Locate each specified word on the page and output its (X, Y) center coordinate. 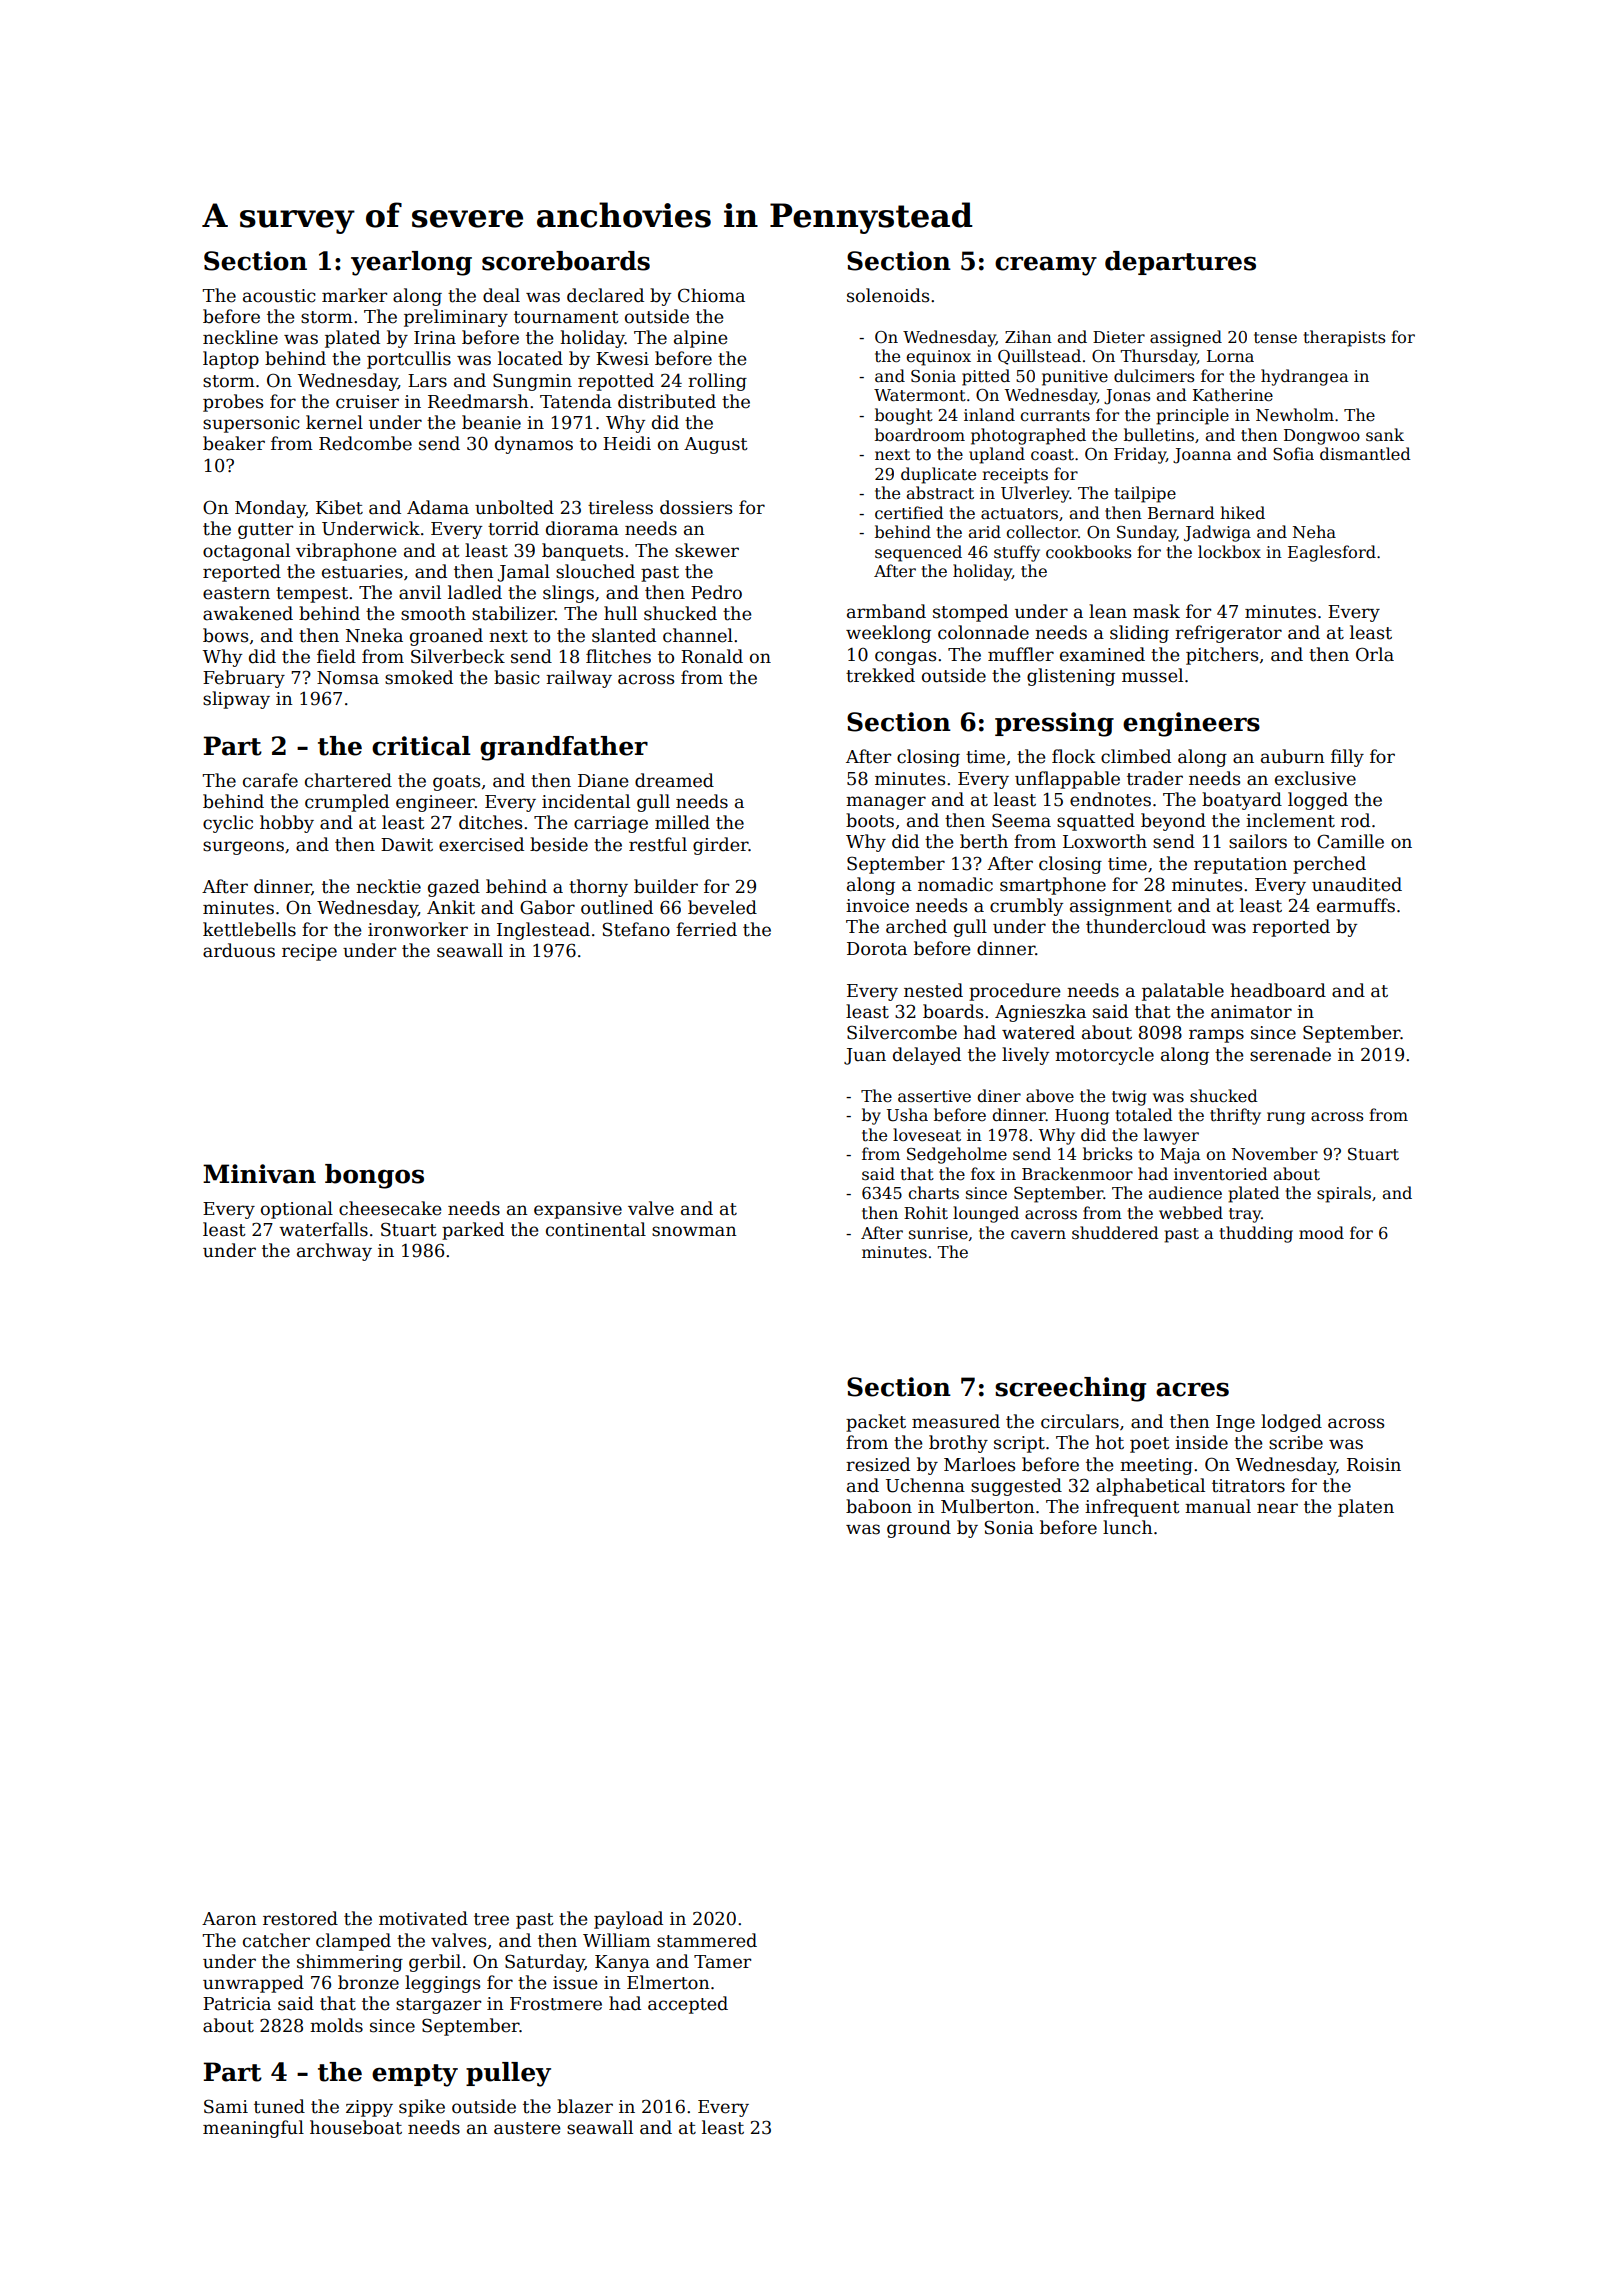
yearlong (411, 263)
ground (919, 1529)
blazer (585, 2106)
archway (334, 1252)
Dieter (1119, 337)
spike (422, 2108)
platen (1366, 1508)
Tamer (722, 1962)
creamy (1046, 266)
